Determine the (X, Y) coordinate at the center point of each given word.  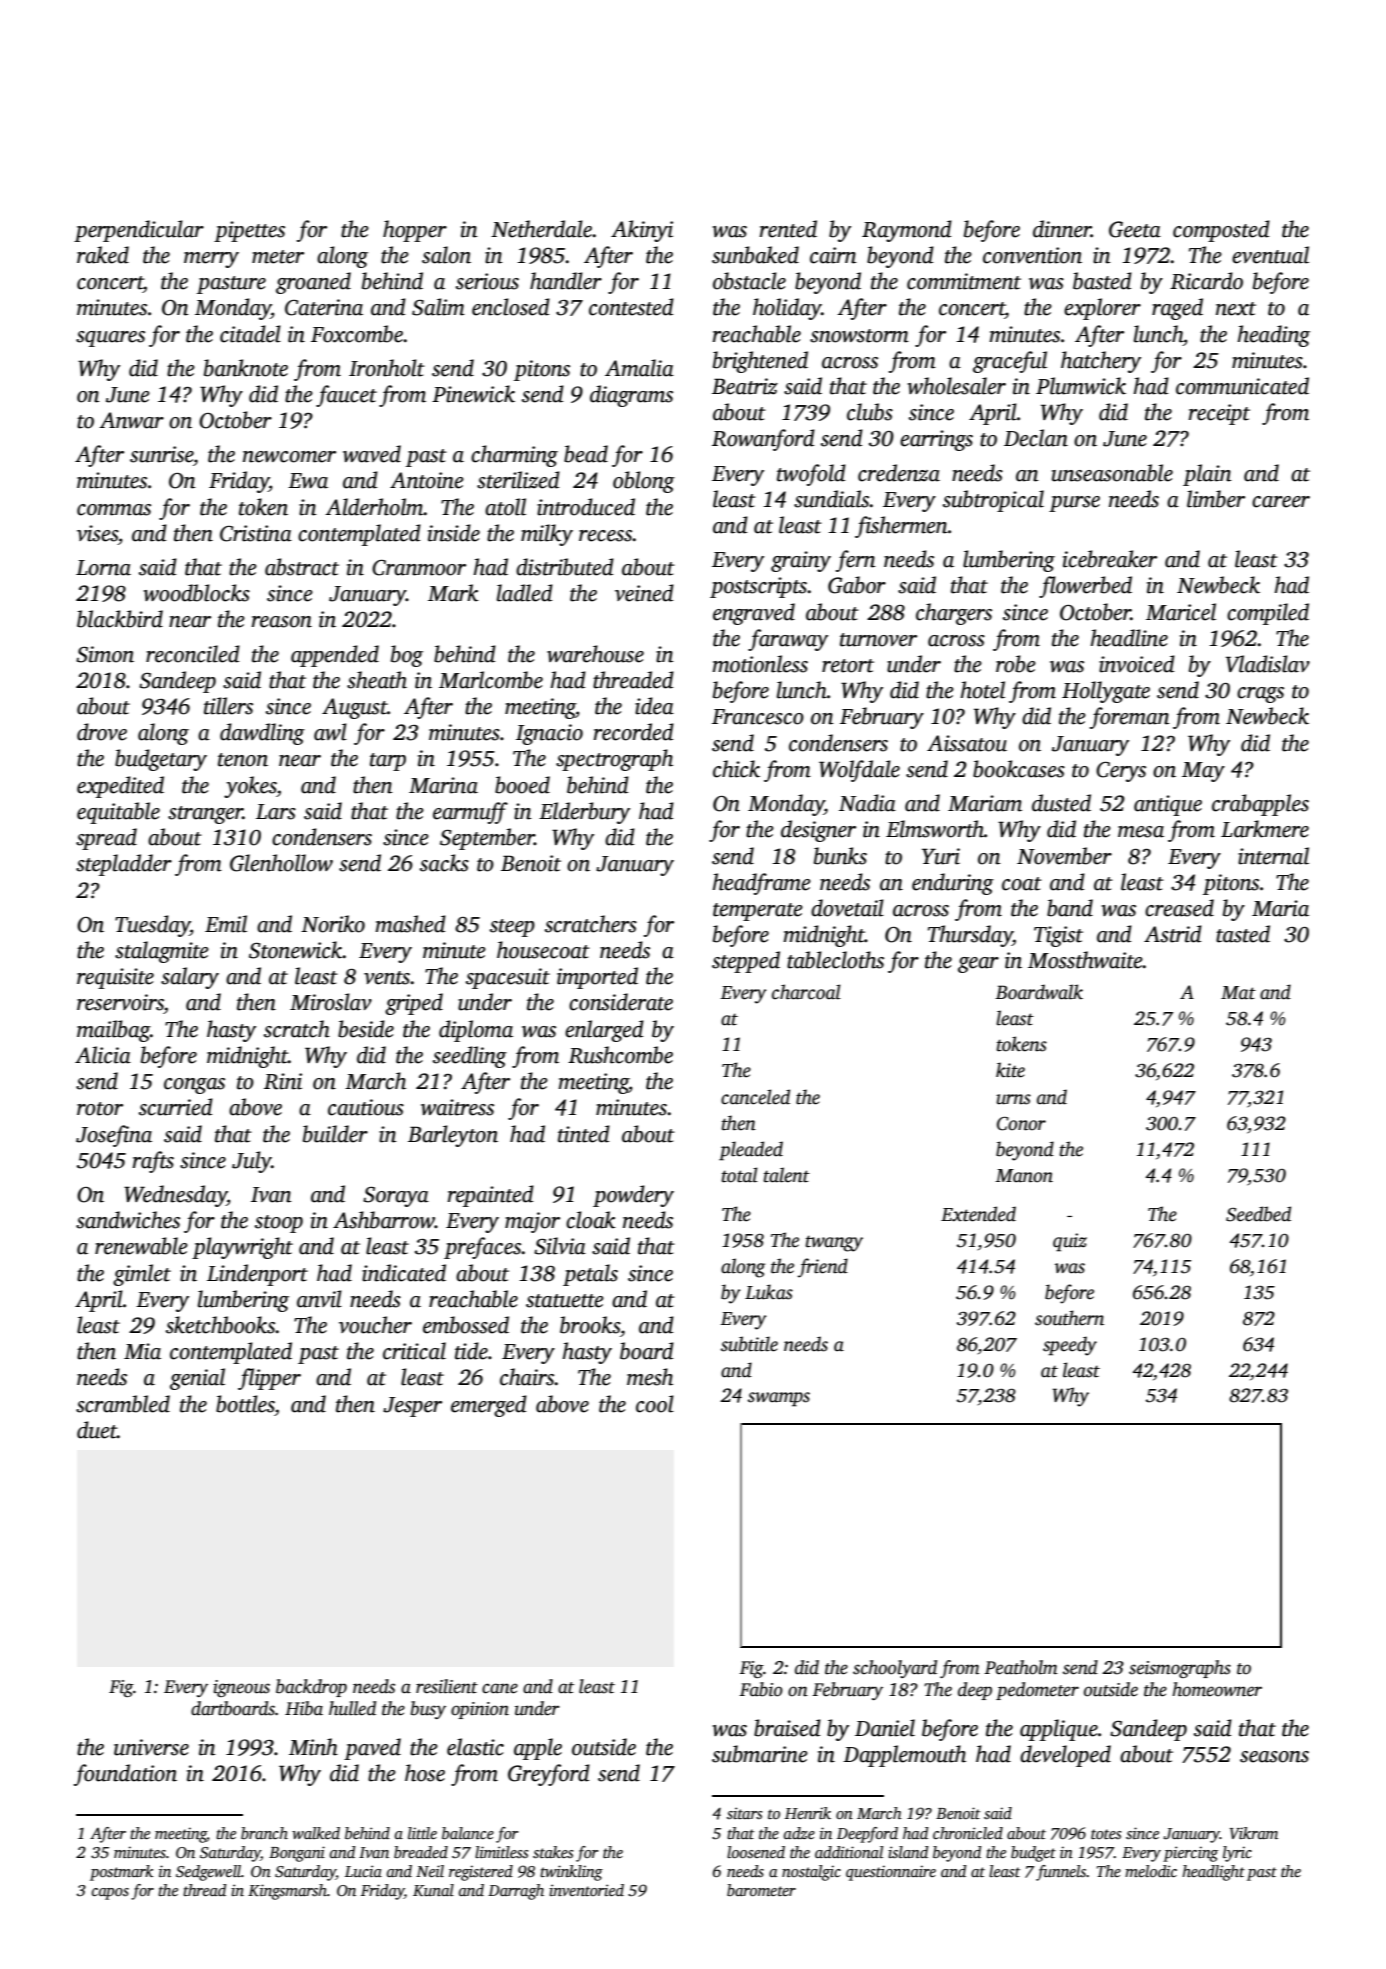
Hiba (304, 1708)
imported (597, 978)
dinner (1062, 229)
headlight (1213, 1873)
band (1070, 908)
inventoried (586, 1890)
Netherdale (541, 229)
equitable (118, 813)
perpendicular (139, 231)
